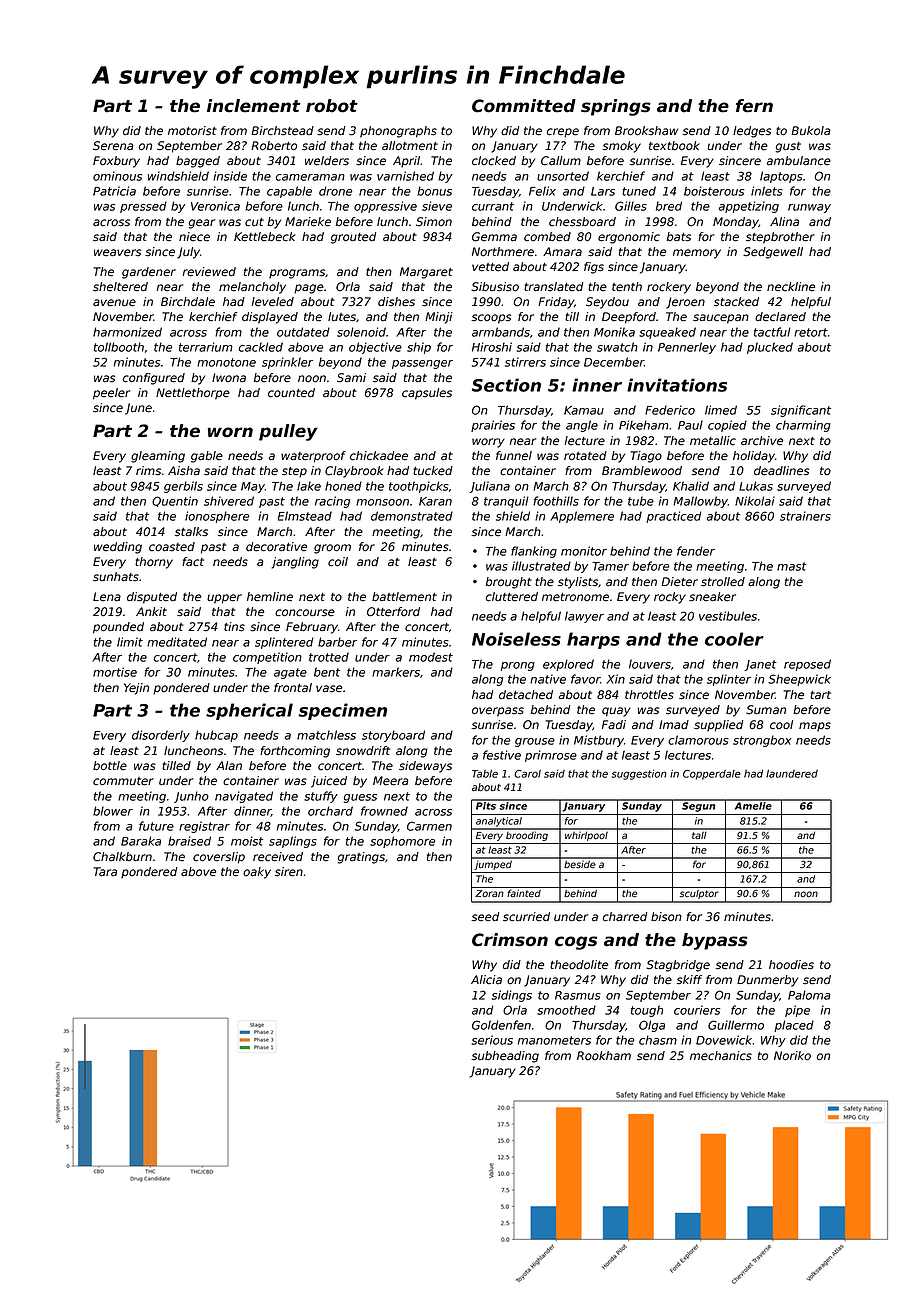 The height and width of the page is (1308, 924). What do you see at coordinates (524, 106) in the page?
I see `Committed` at bounding box center [524, 106].
